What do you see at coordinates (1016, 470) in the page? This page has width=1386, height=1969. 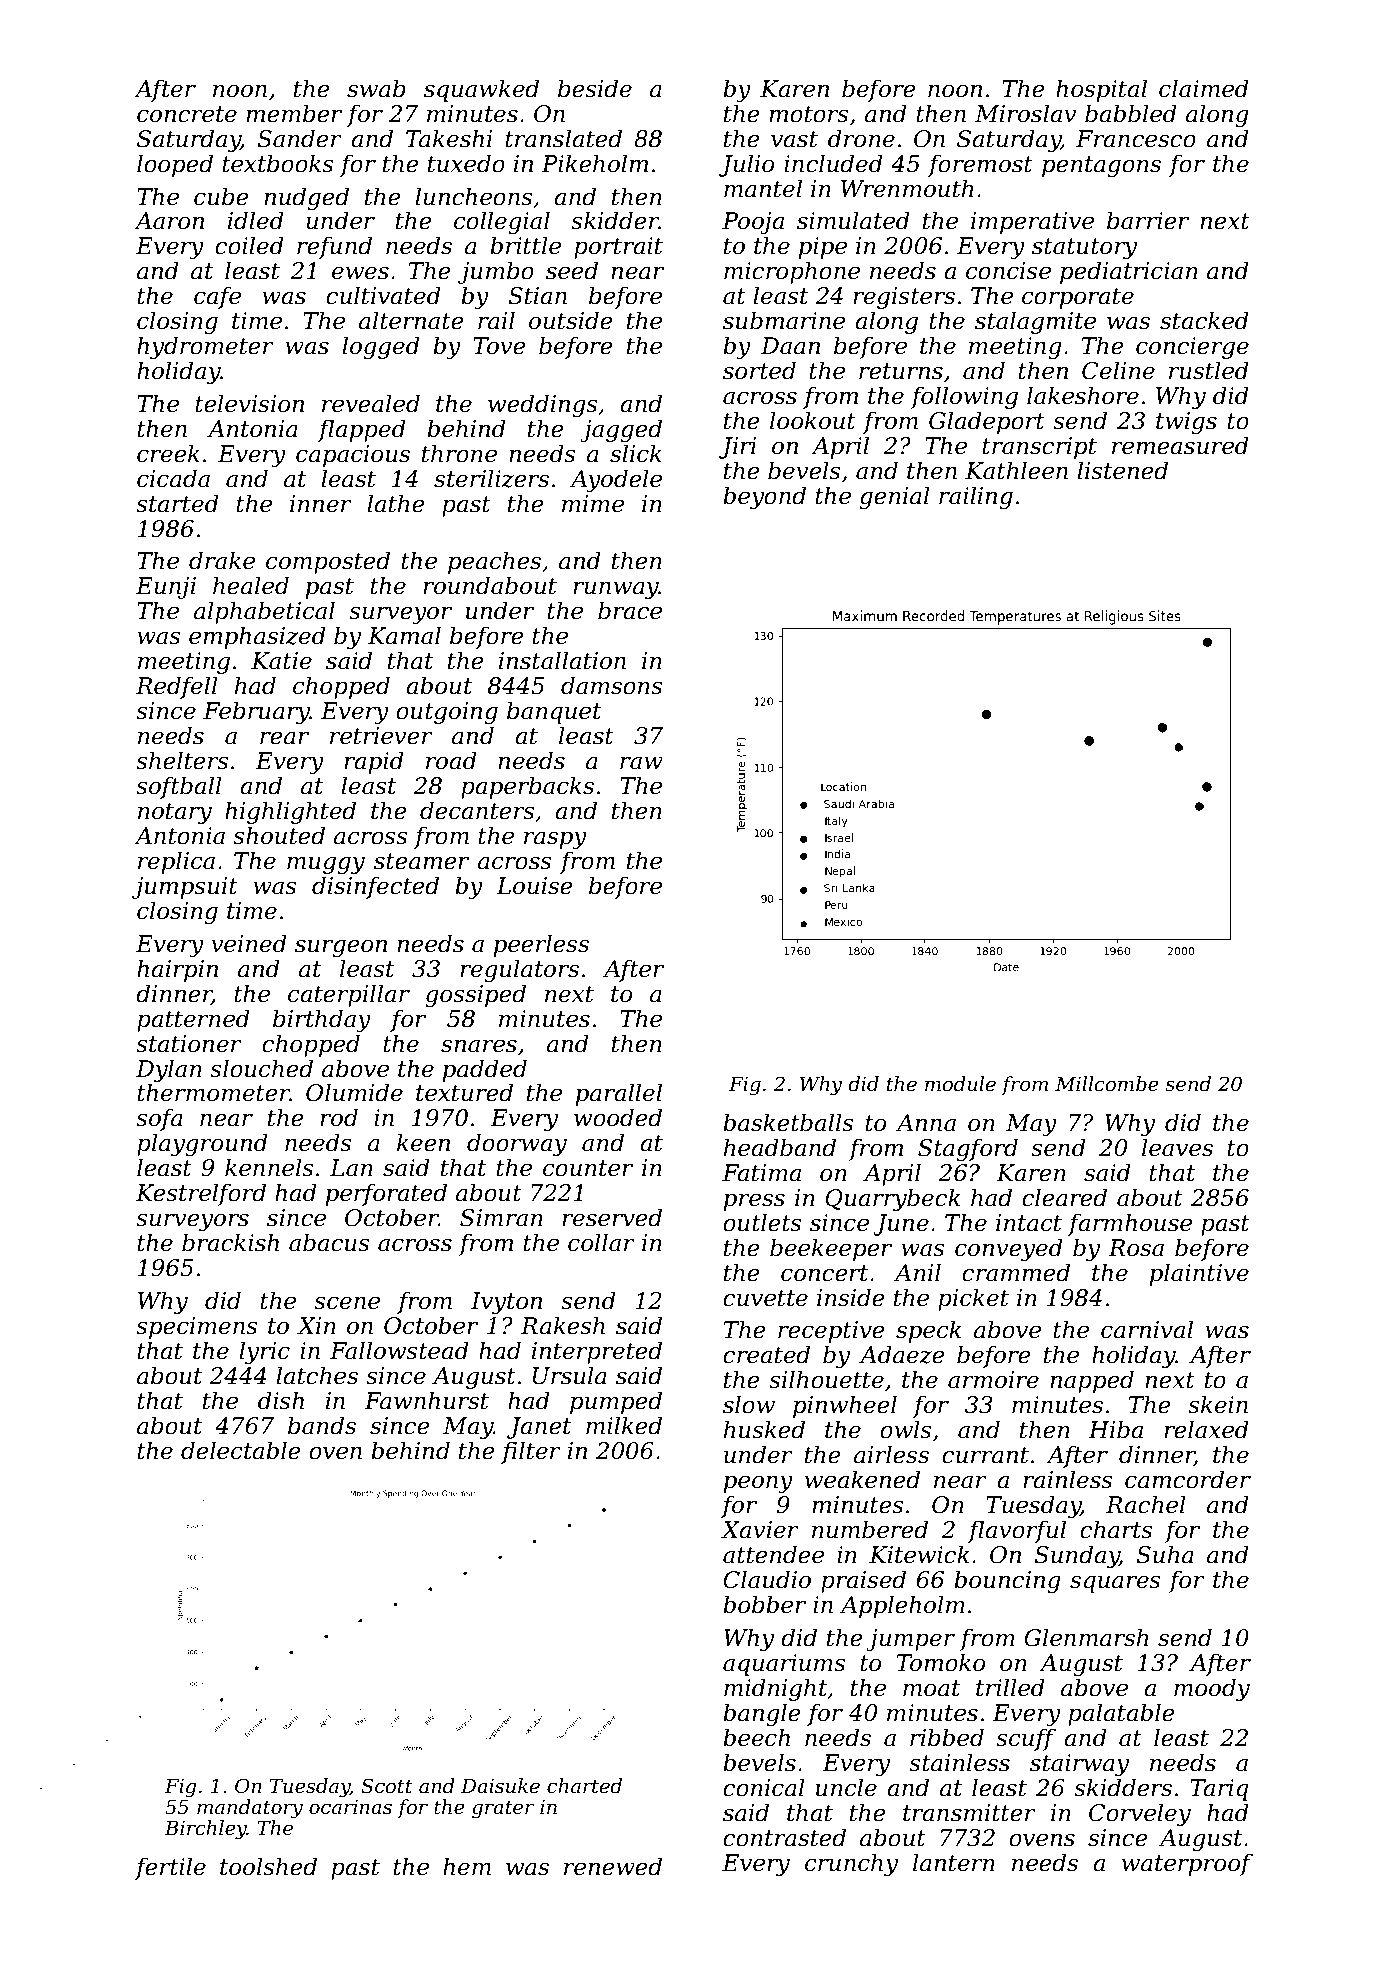 I see `Kathleen` at bounding box center [1016, 470].
